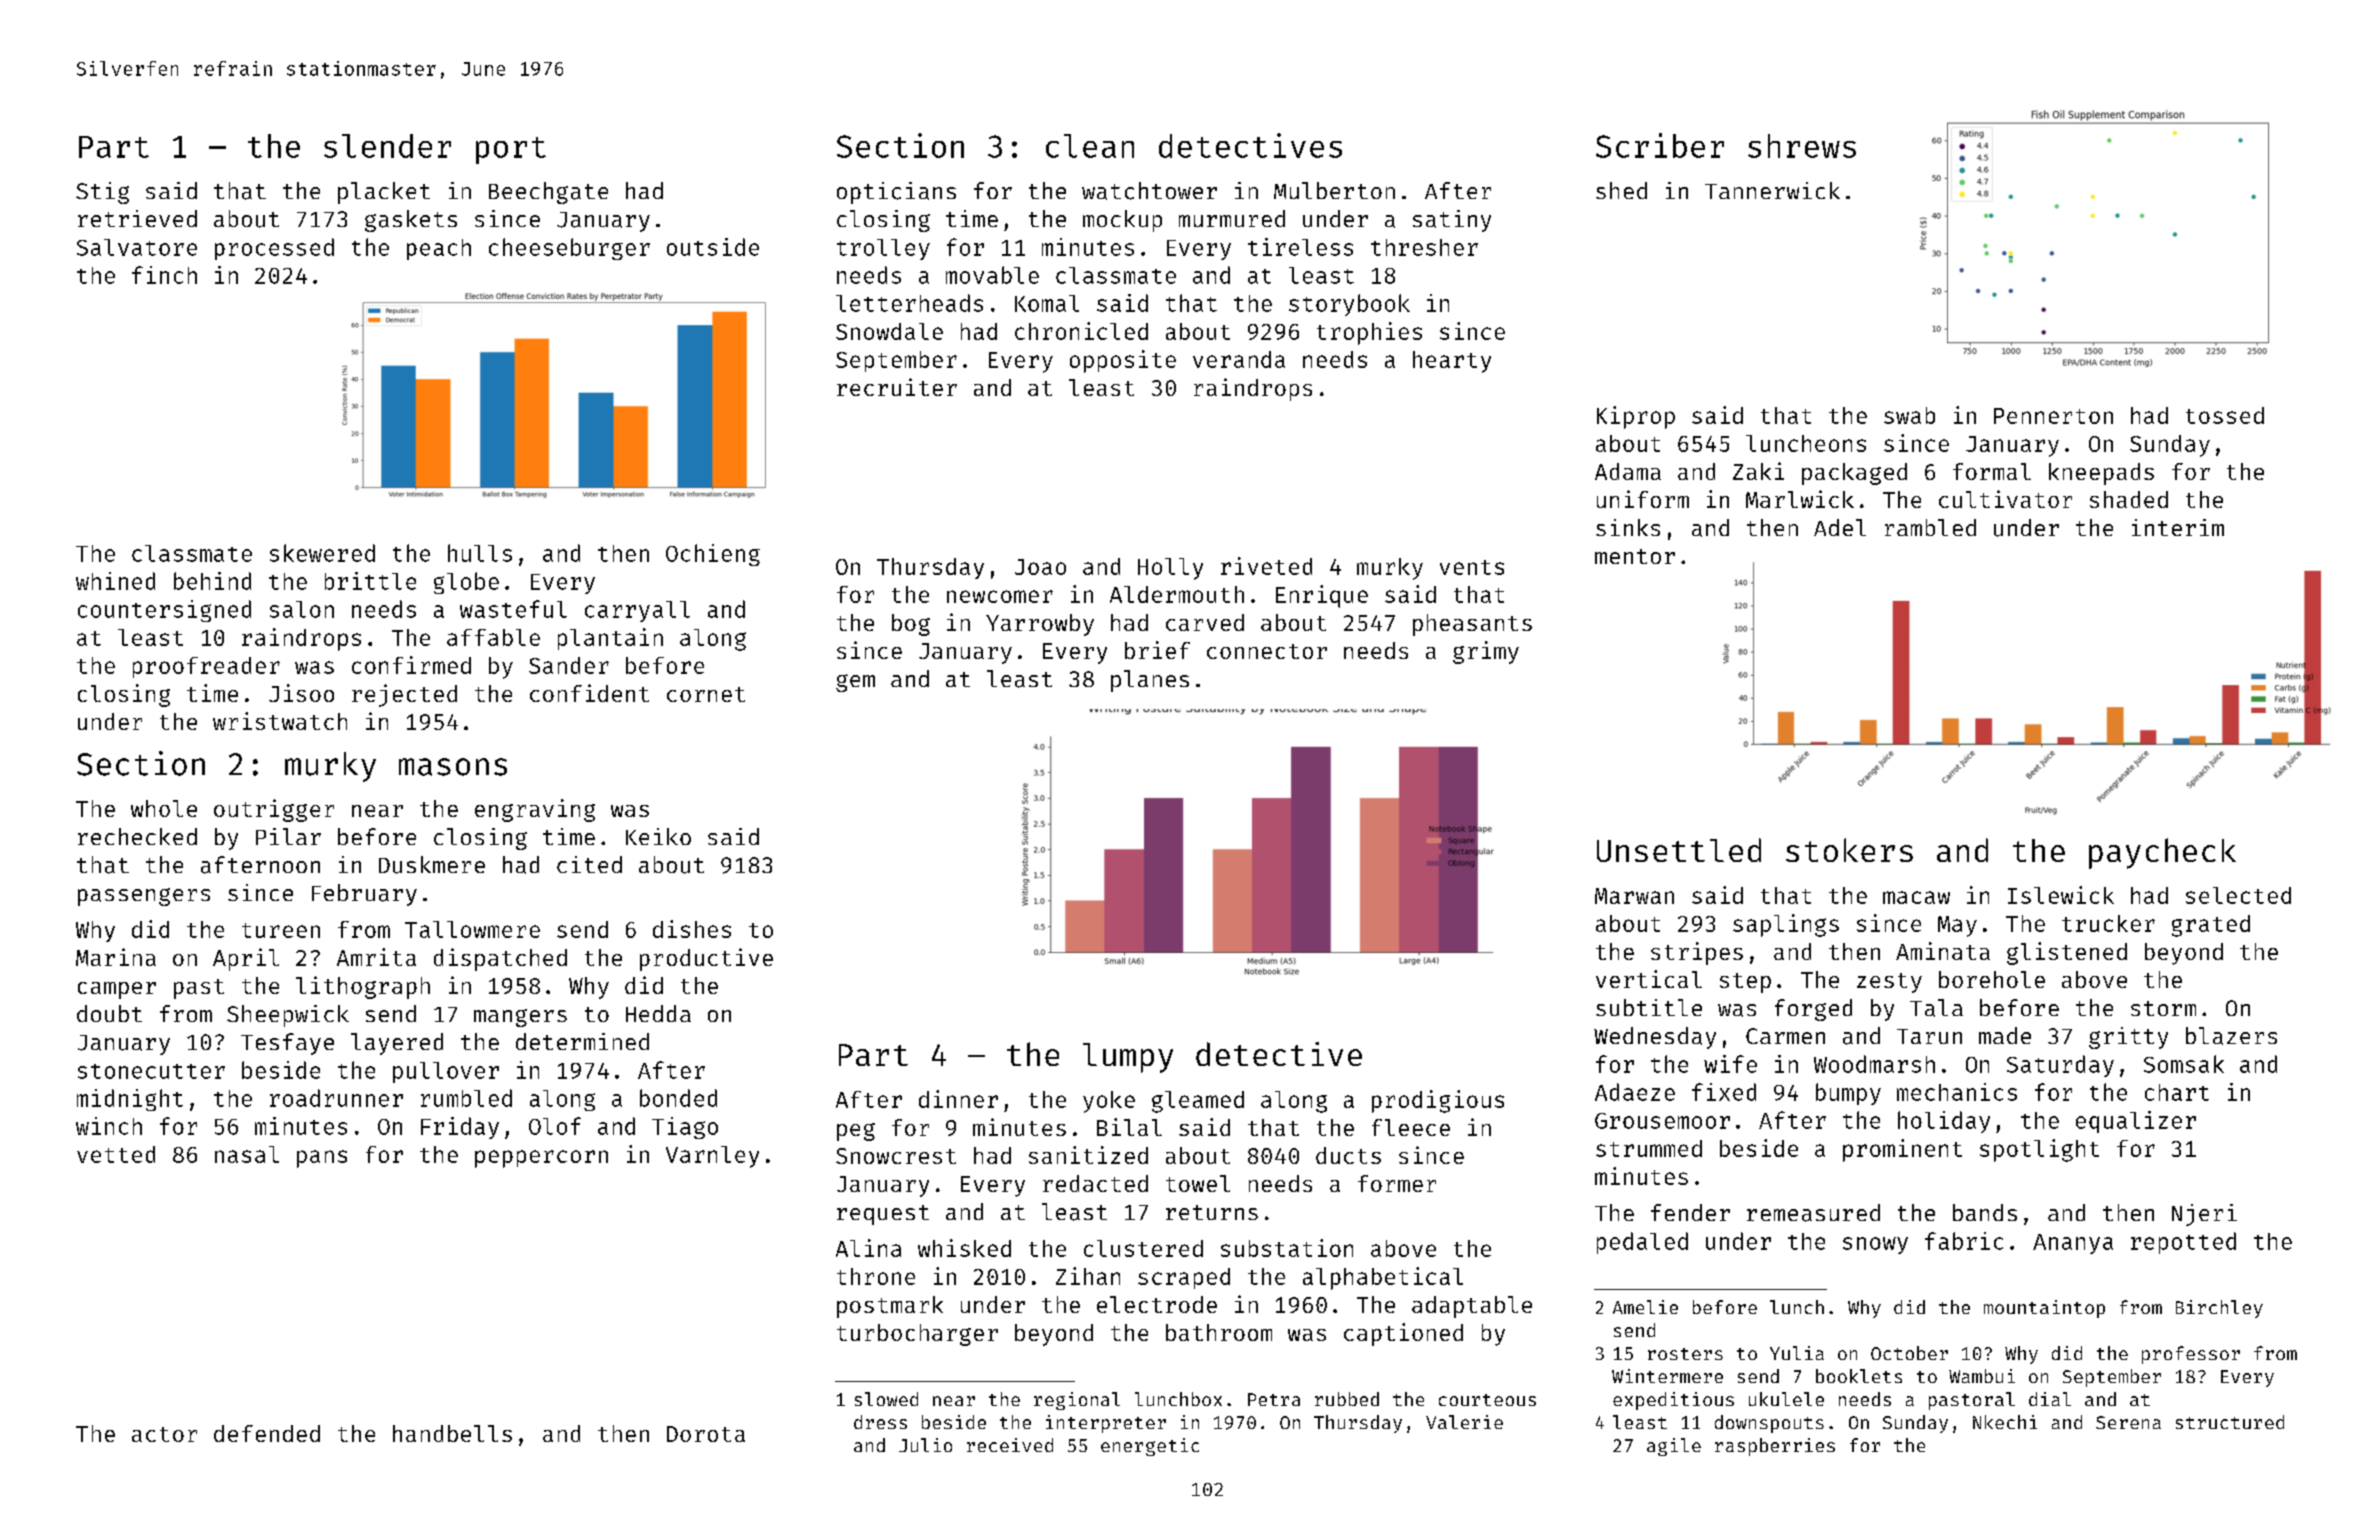  What do you see at coordinates (1772, 190) in the image?
I see `Tannerwick` at bounding box center [1772, 190].
